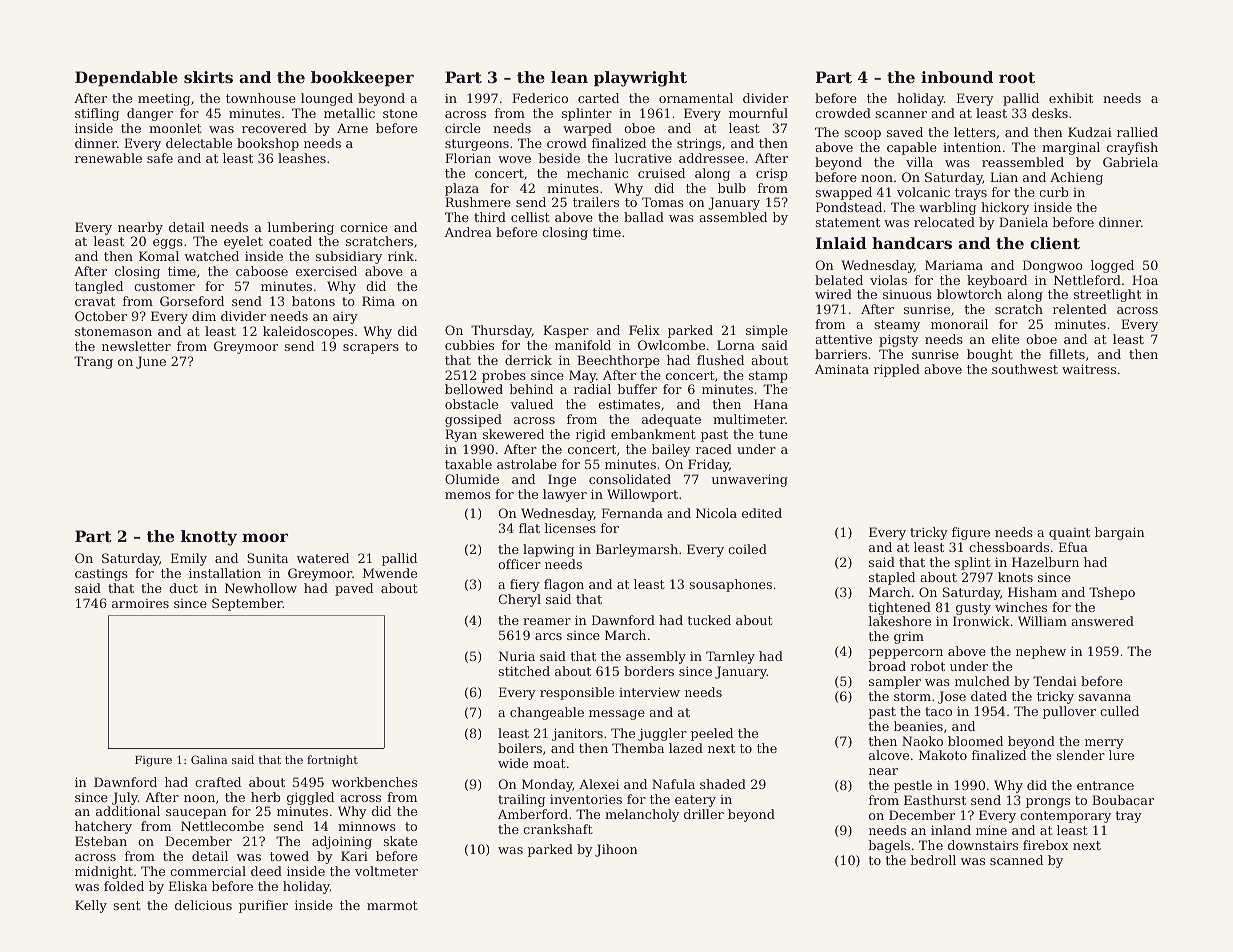 The width and height of the screenshot is (1233, 952). Describe the element at coordinates (905, 654) in the screenshot. I see `peppercorn` at that location.
